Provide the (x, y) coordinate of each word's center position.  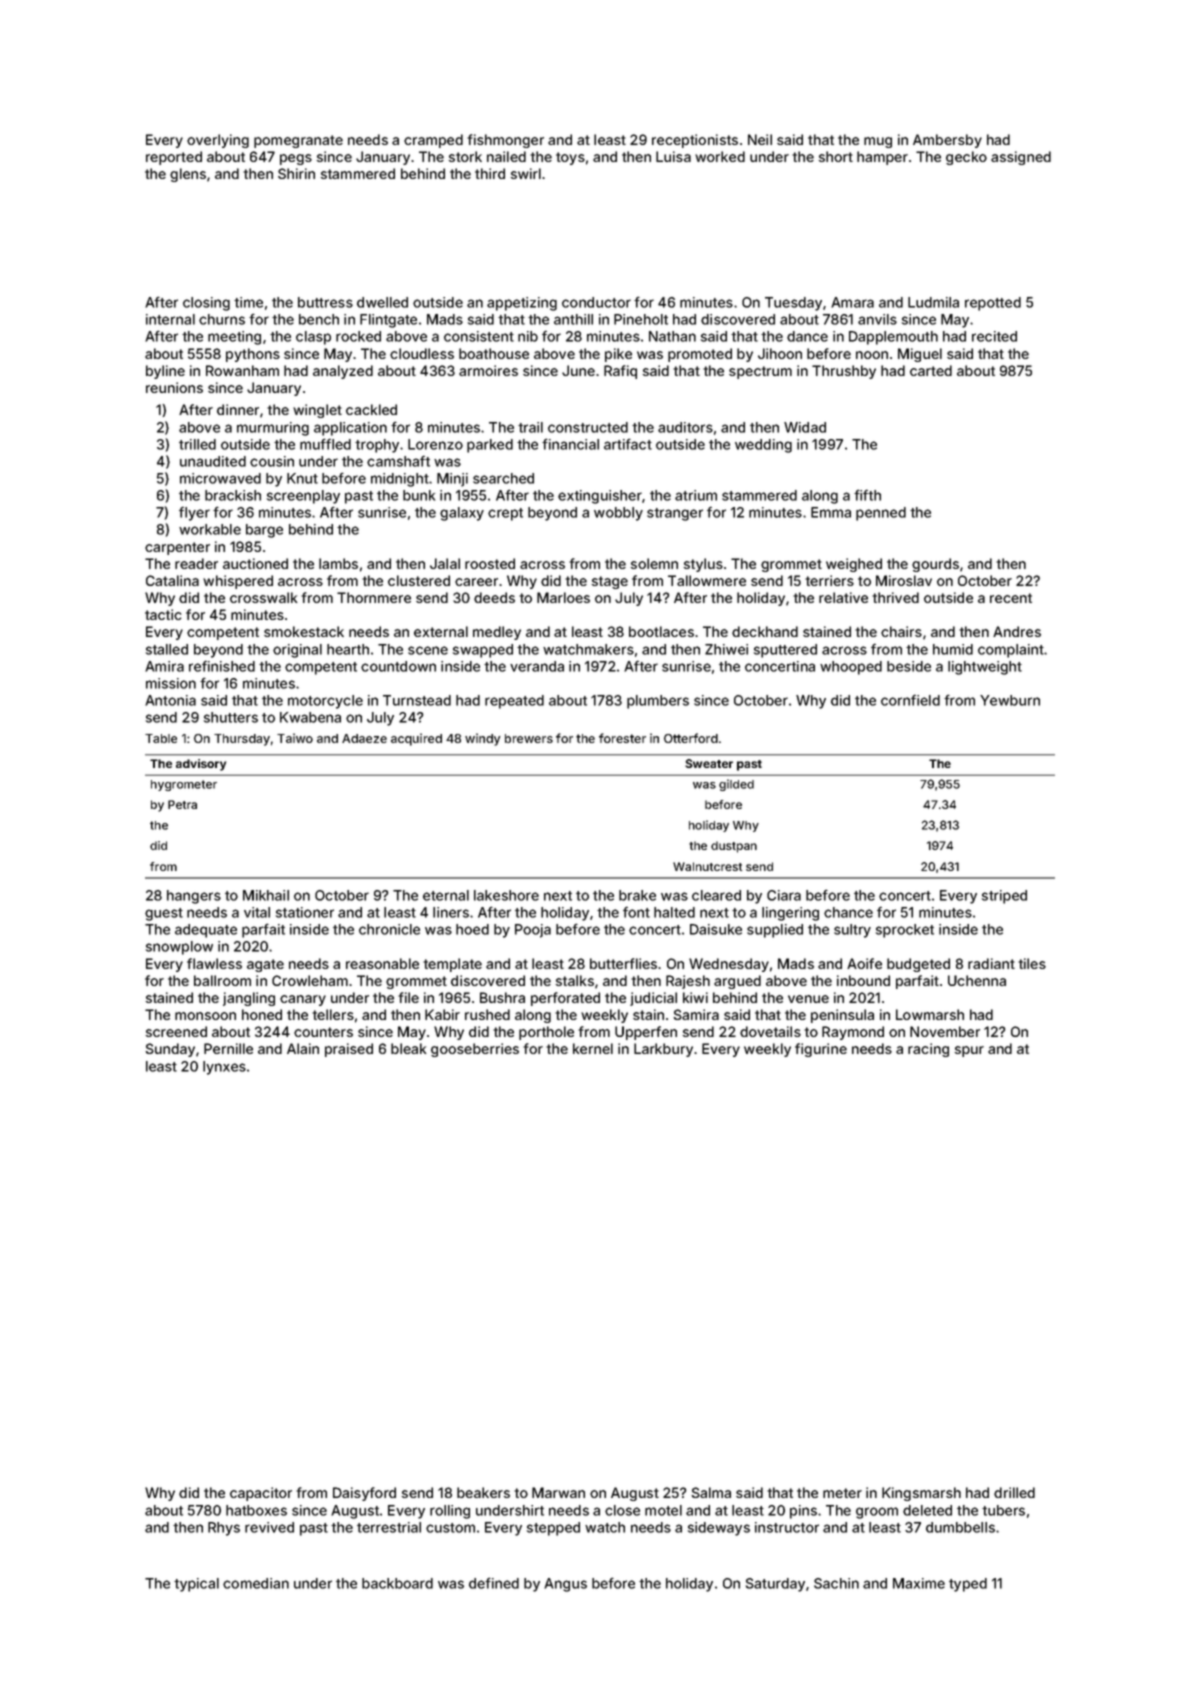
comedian (256, 1583)
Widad (805, 427)
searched (503, 478)
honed (262, 1014)
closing (206, 304)
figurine (821, 1050)
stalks (575, 980)
